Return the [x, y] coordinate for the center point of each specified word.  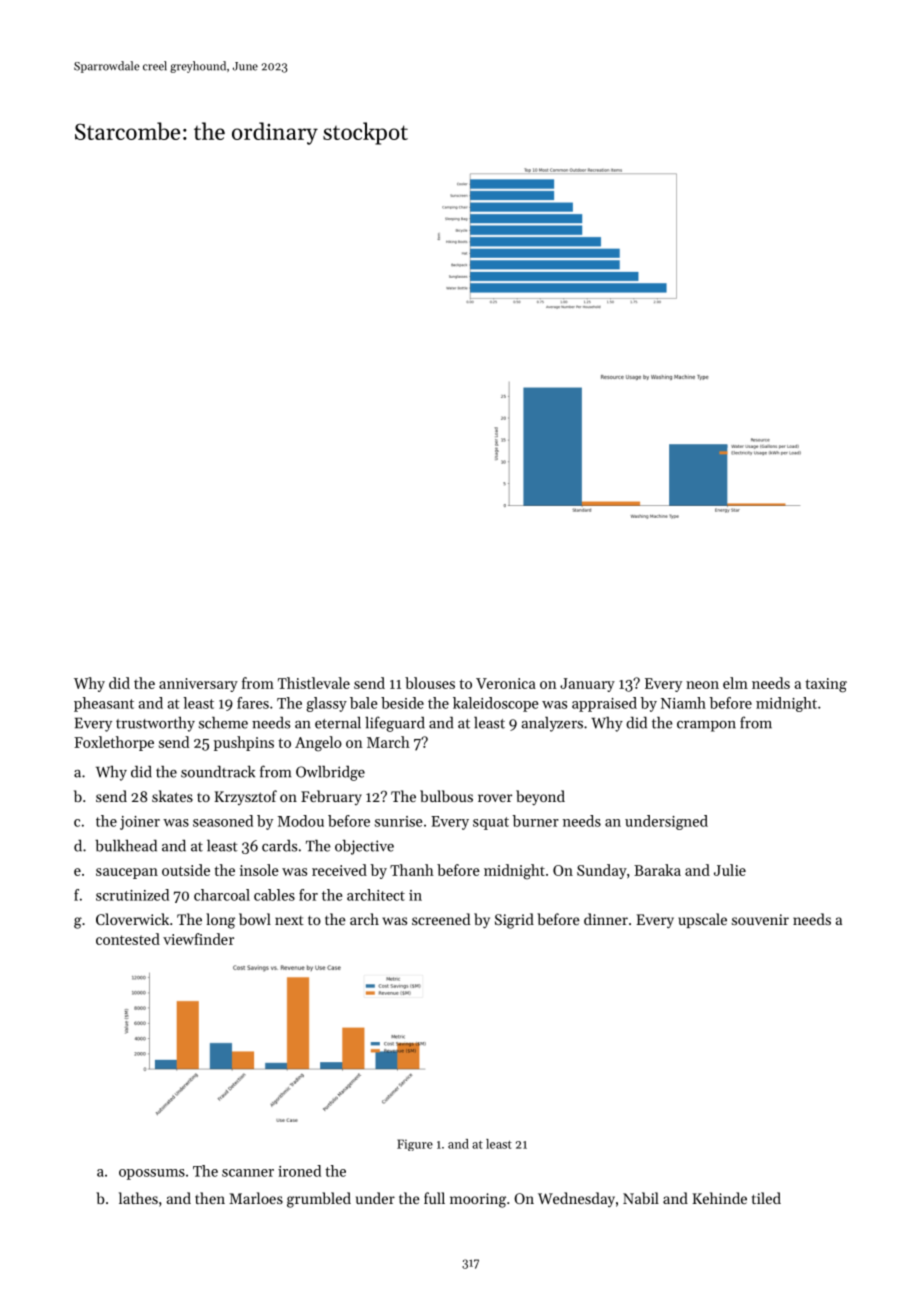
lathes [138, 1198]
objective [364, 847]
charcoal [222, 895]
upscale [702, 920]
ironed [299, 1171]
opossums [152, 1174]
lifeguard [395, 724]
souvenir [760, 919]
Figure [415, 1145]
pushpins [244, 743]
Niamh [683, 703]
